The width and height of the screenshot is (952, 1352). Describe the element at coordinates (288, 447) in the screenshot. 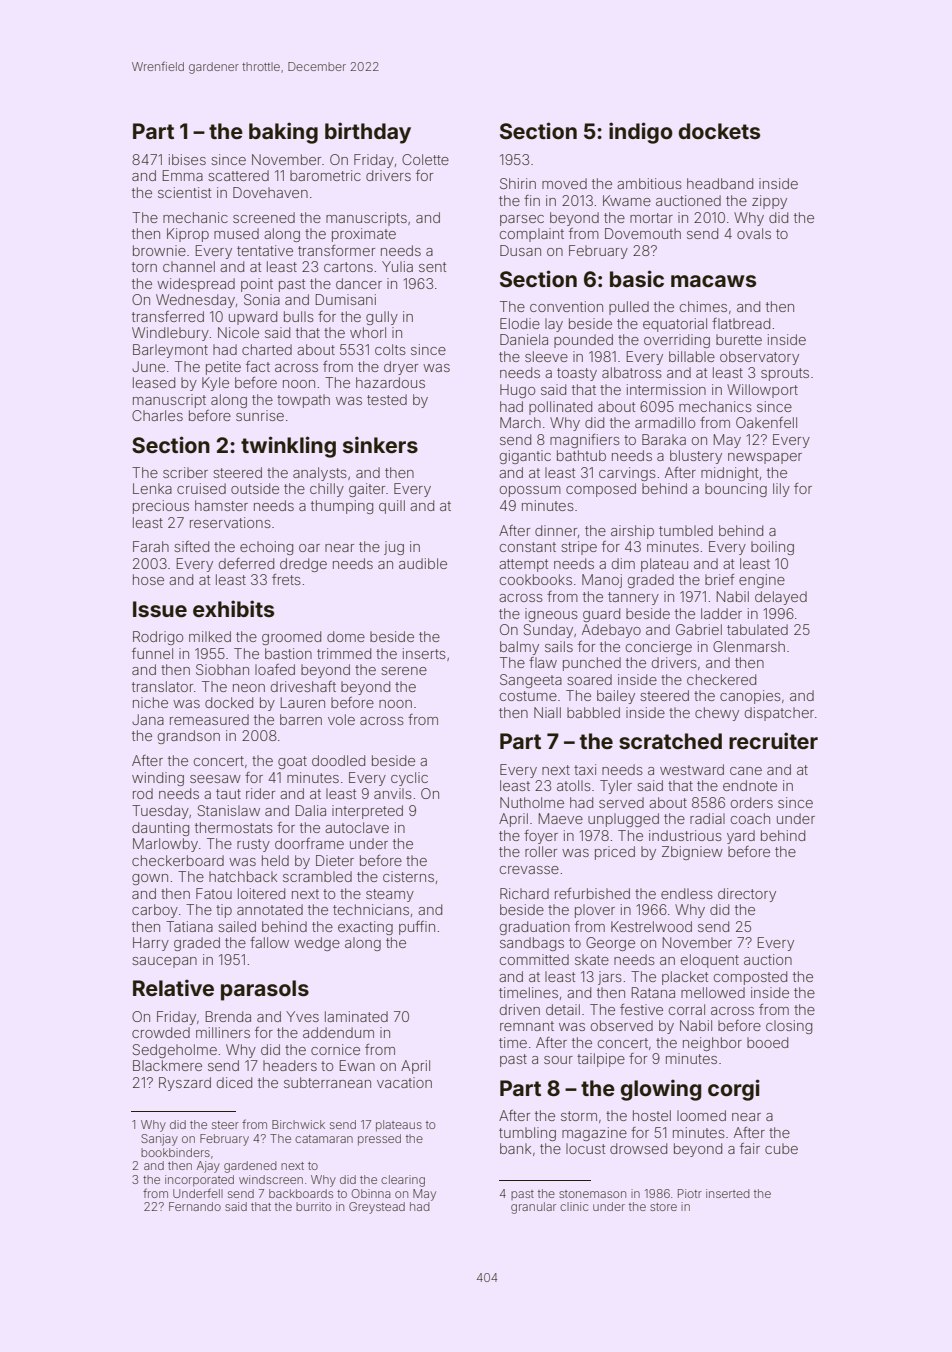

I see `twinkling` at that location.
